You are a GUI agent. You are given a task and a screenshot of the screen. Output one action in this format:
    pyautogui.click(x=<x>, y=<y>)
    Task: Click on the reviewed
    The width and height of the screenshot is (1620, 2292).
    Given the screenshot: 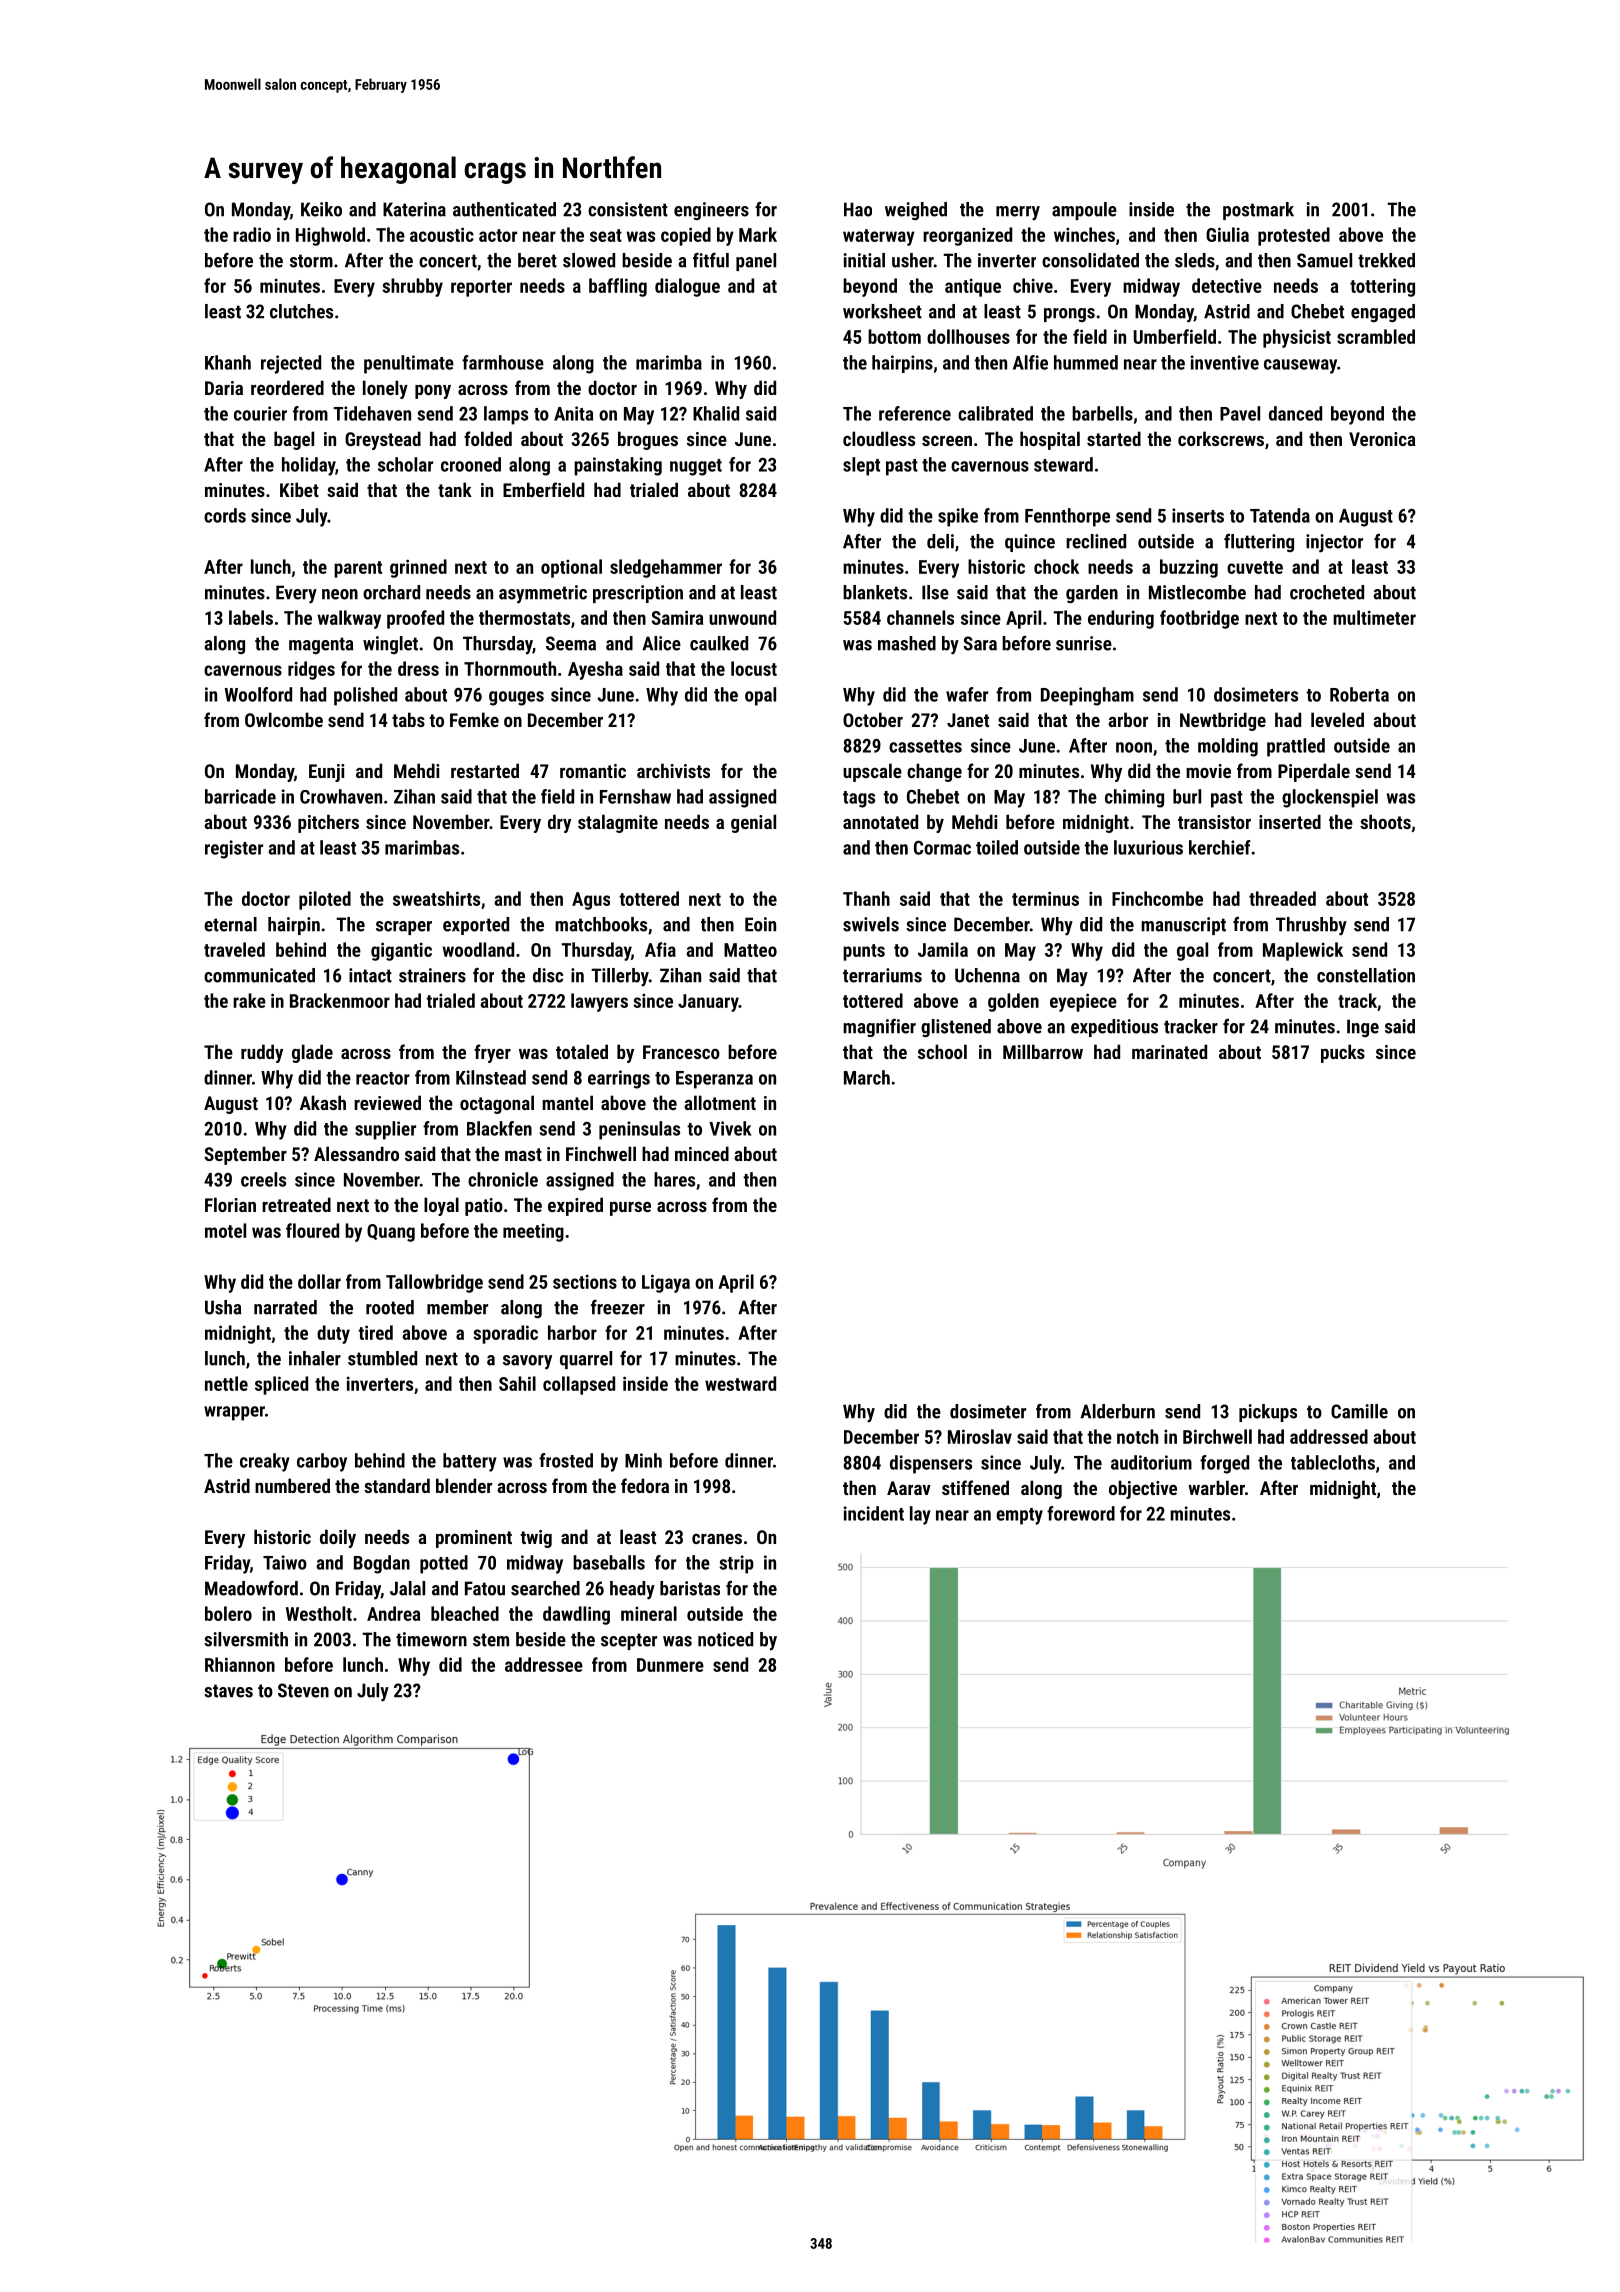 What is the action you would take?
    pyautogui.click(x=387, y=1102)
